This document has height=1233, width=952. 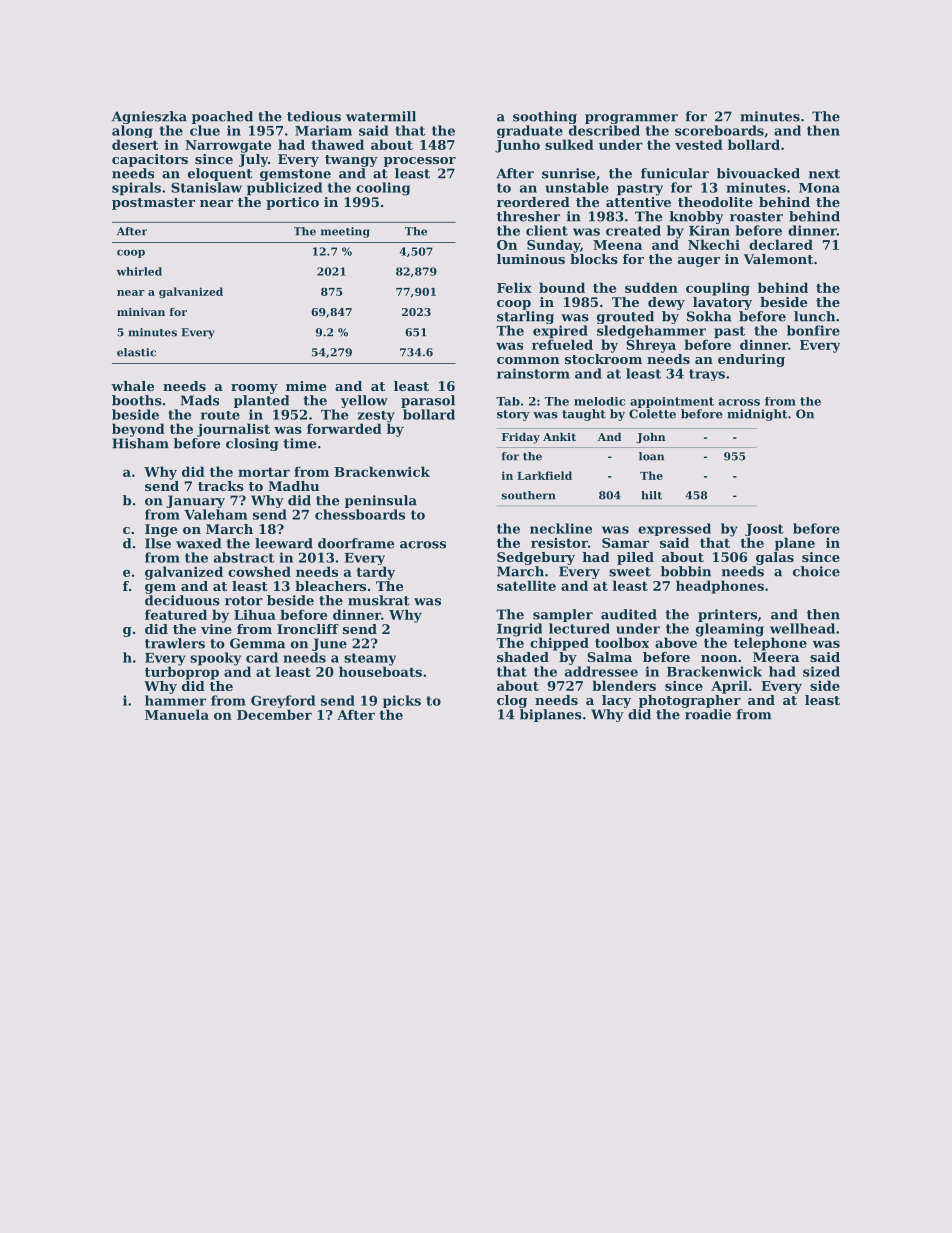 What do you see at coordinates (819, 188) in the document?
I see `Mona` at bounding box center [819, 188].
